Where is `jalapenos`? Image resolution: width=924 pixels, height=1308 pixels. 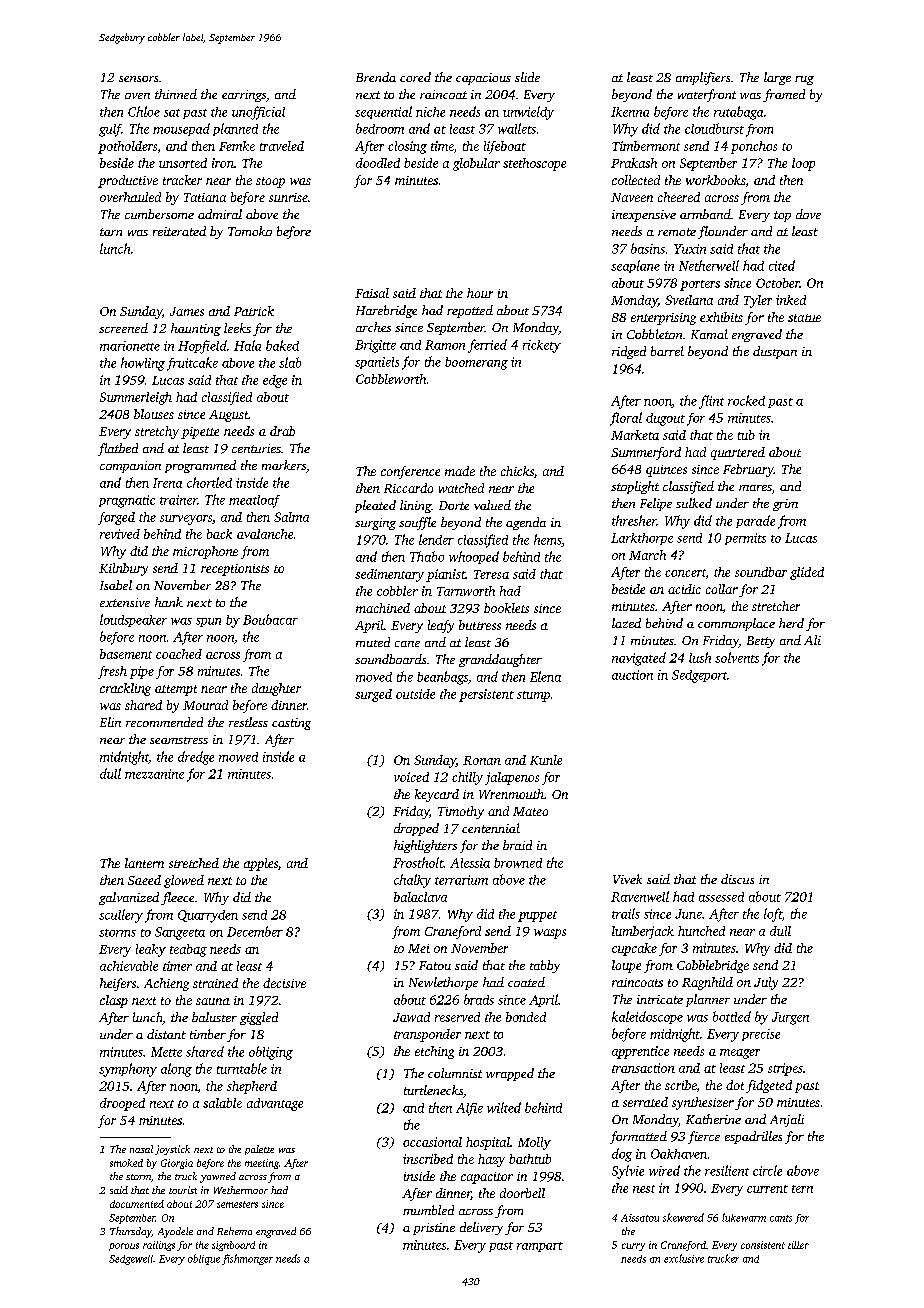 jalapenos is located at coordinates (512, 778).
